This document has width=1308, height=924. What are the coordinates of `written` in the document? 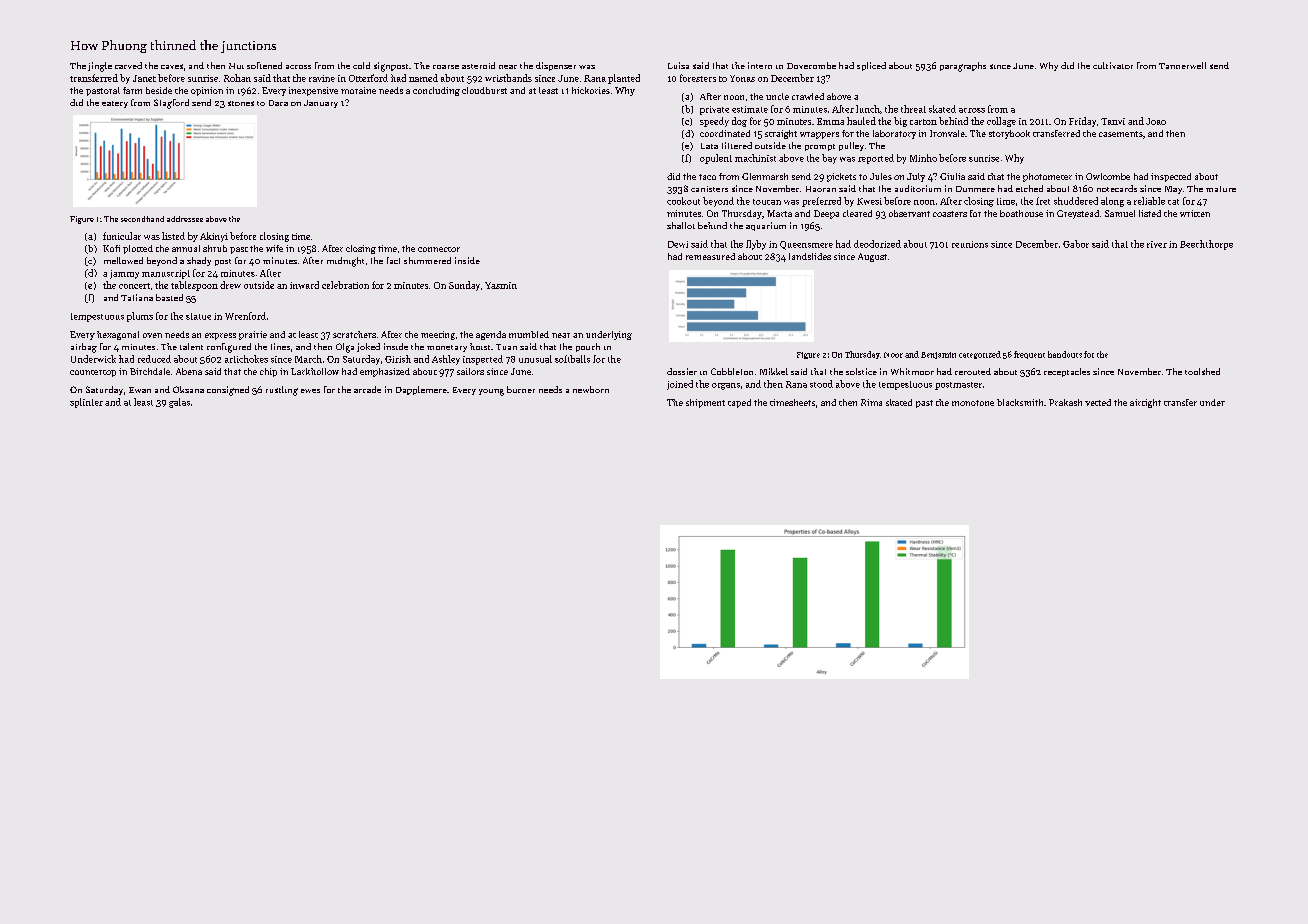 It's located at (1195, 213).
